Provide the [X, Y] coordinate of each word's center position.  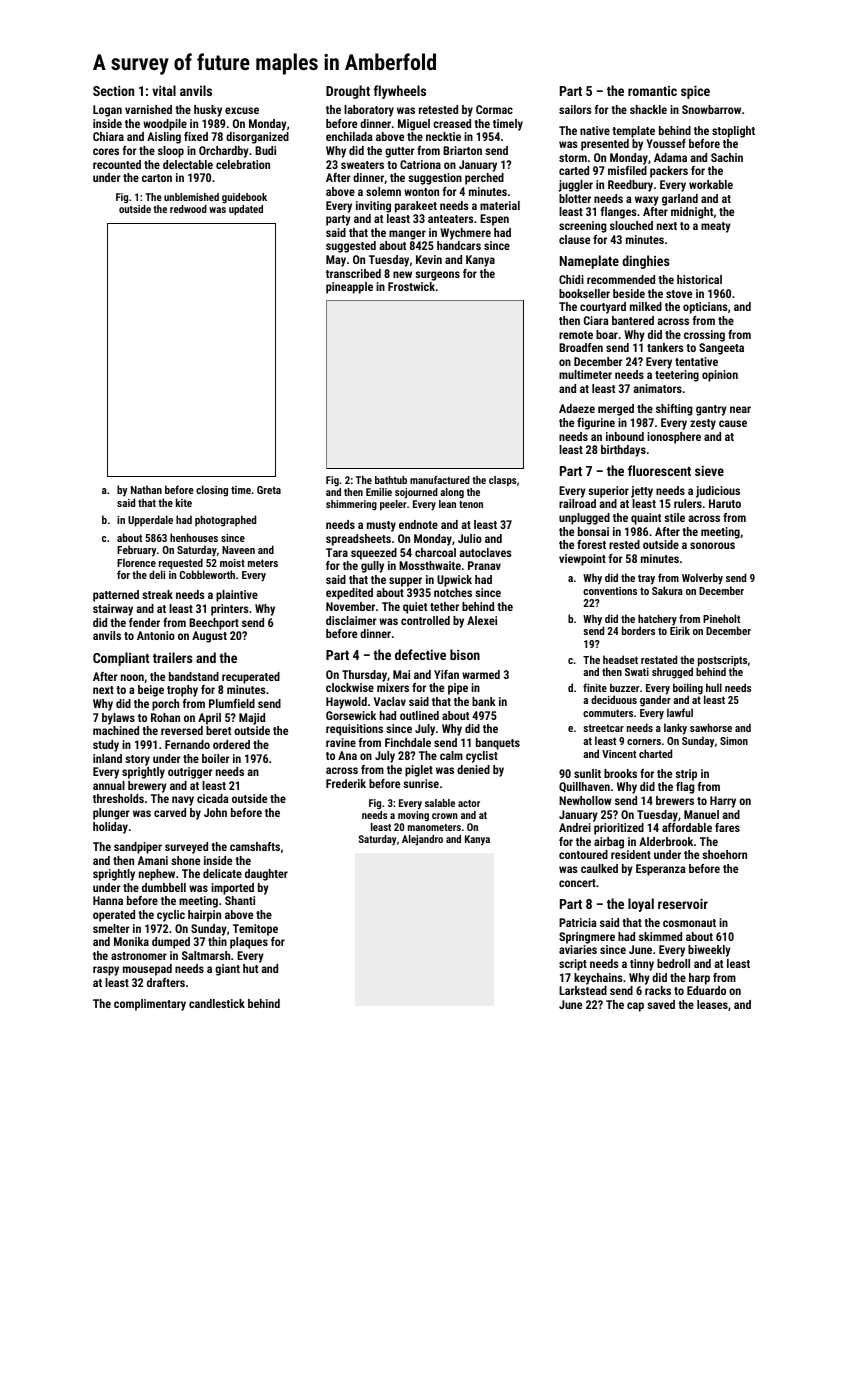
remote [576, 335]
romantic [652, 91]
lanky [675, 729]
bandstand [194, 676]
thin [217, 941]
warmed [481, 674]
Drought [348, 92]
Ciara [596, 320]
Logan [107, 111]
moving [413, 816]
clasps [502, 481]
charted [655, 753]
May [336, 261]
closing [212, 491]
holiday [110, 828]
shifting [674, 410]
